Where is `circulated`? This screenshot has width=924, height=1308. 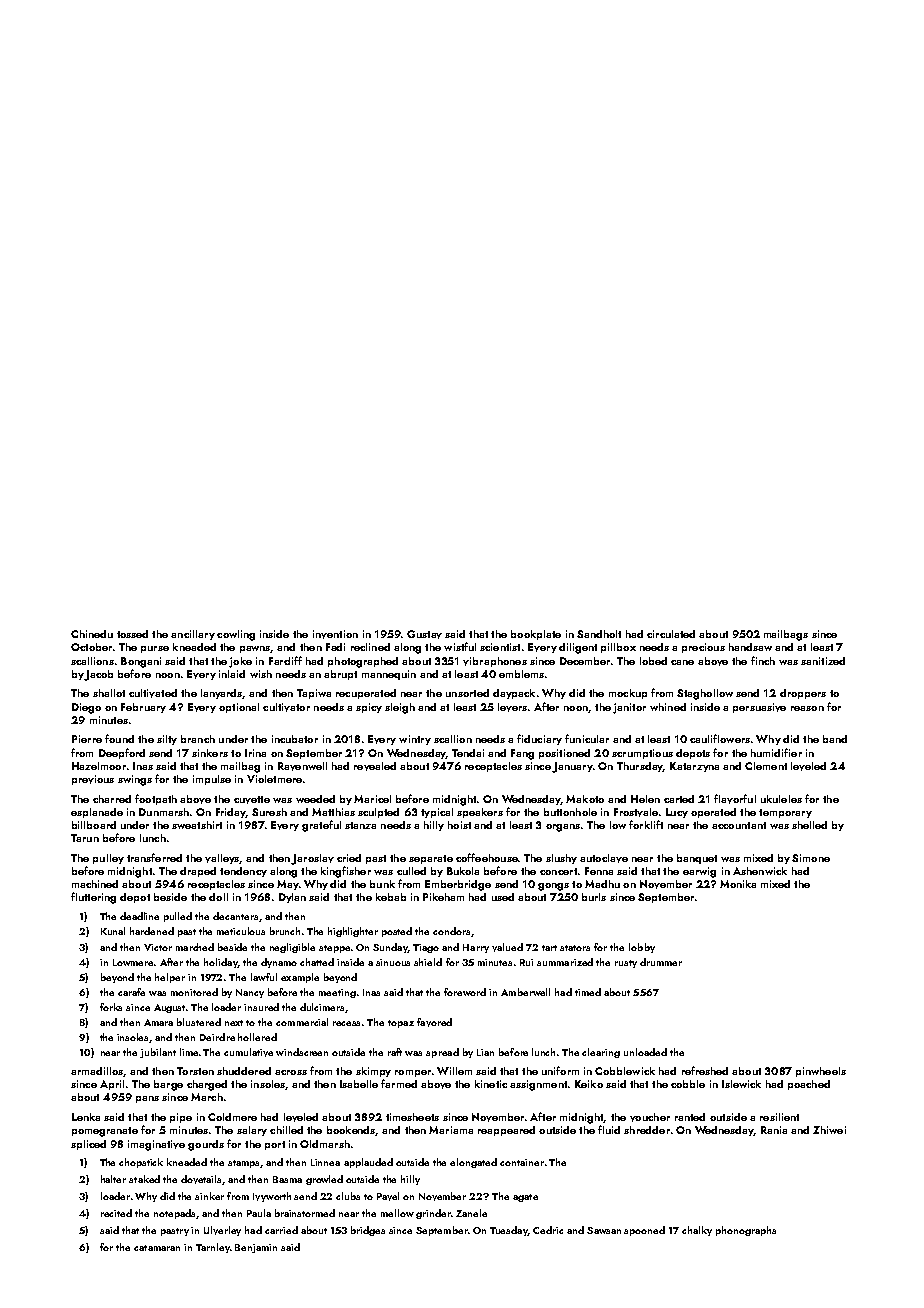
circulated is located at coordinates (671, 634).
